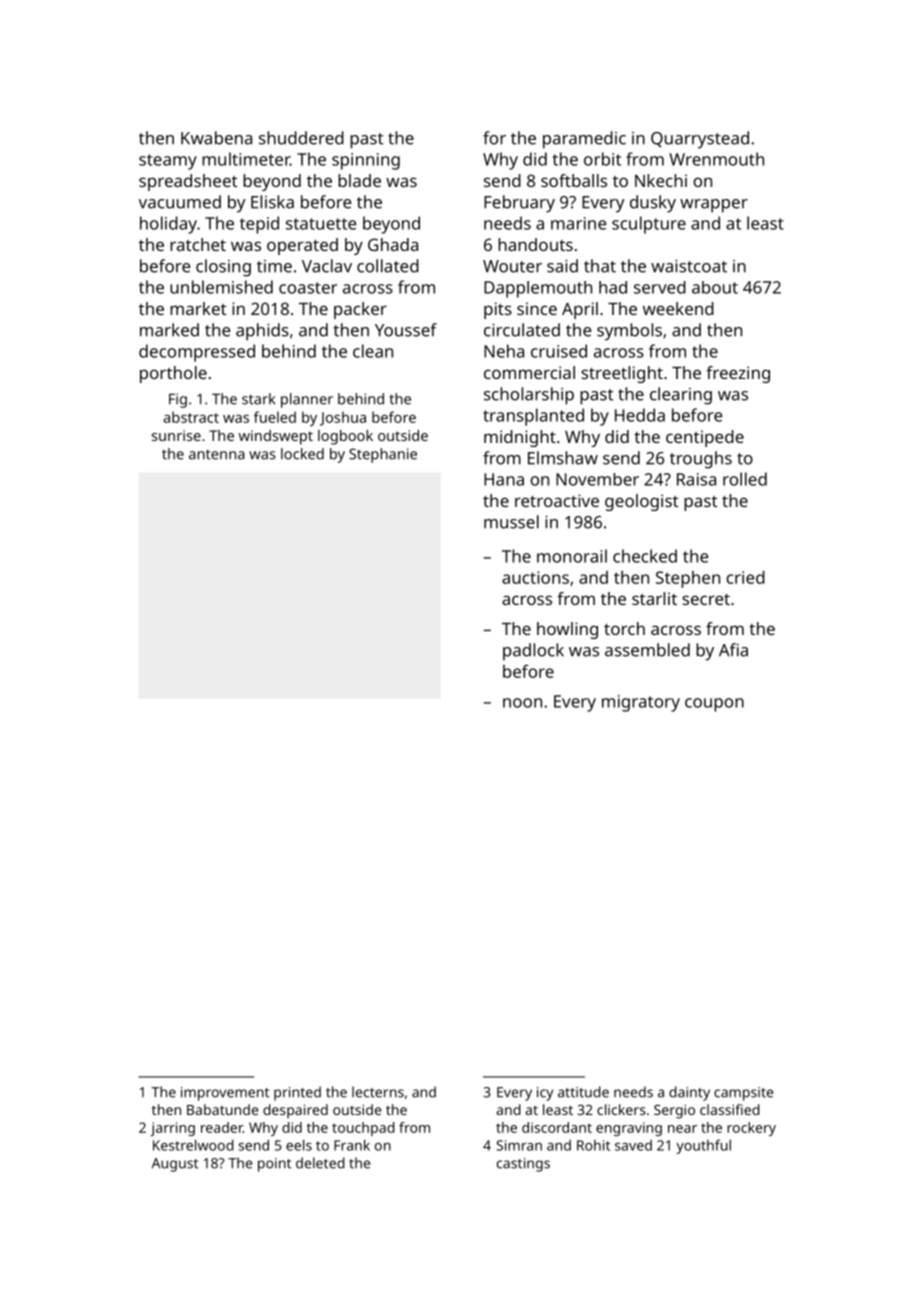 This screenshot has height=1311, width=924. What do you see at coordinates (366, 161) in the screenshot?
I see `spinning` at bounding box center [366, 161].
